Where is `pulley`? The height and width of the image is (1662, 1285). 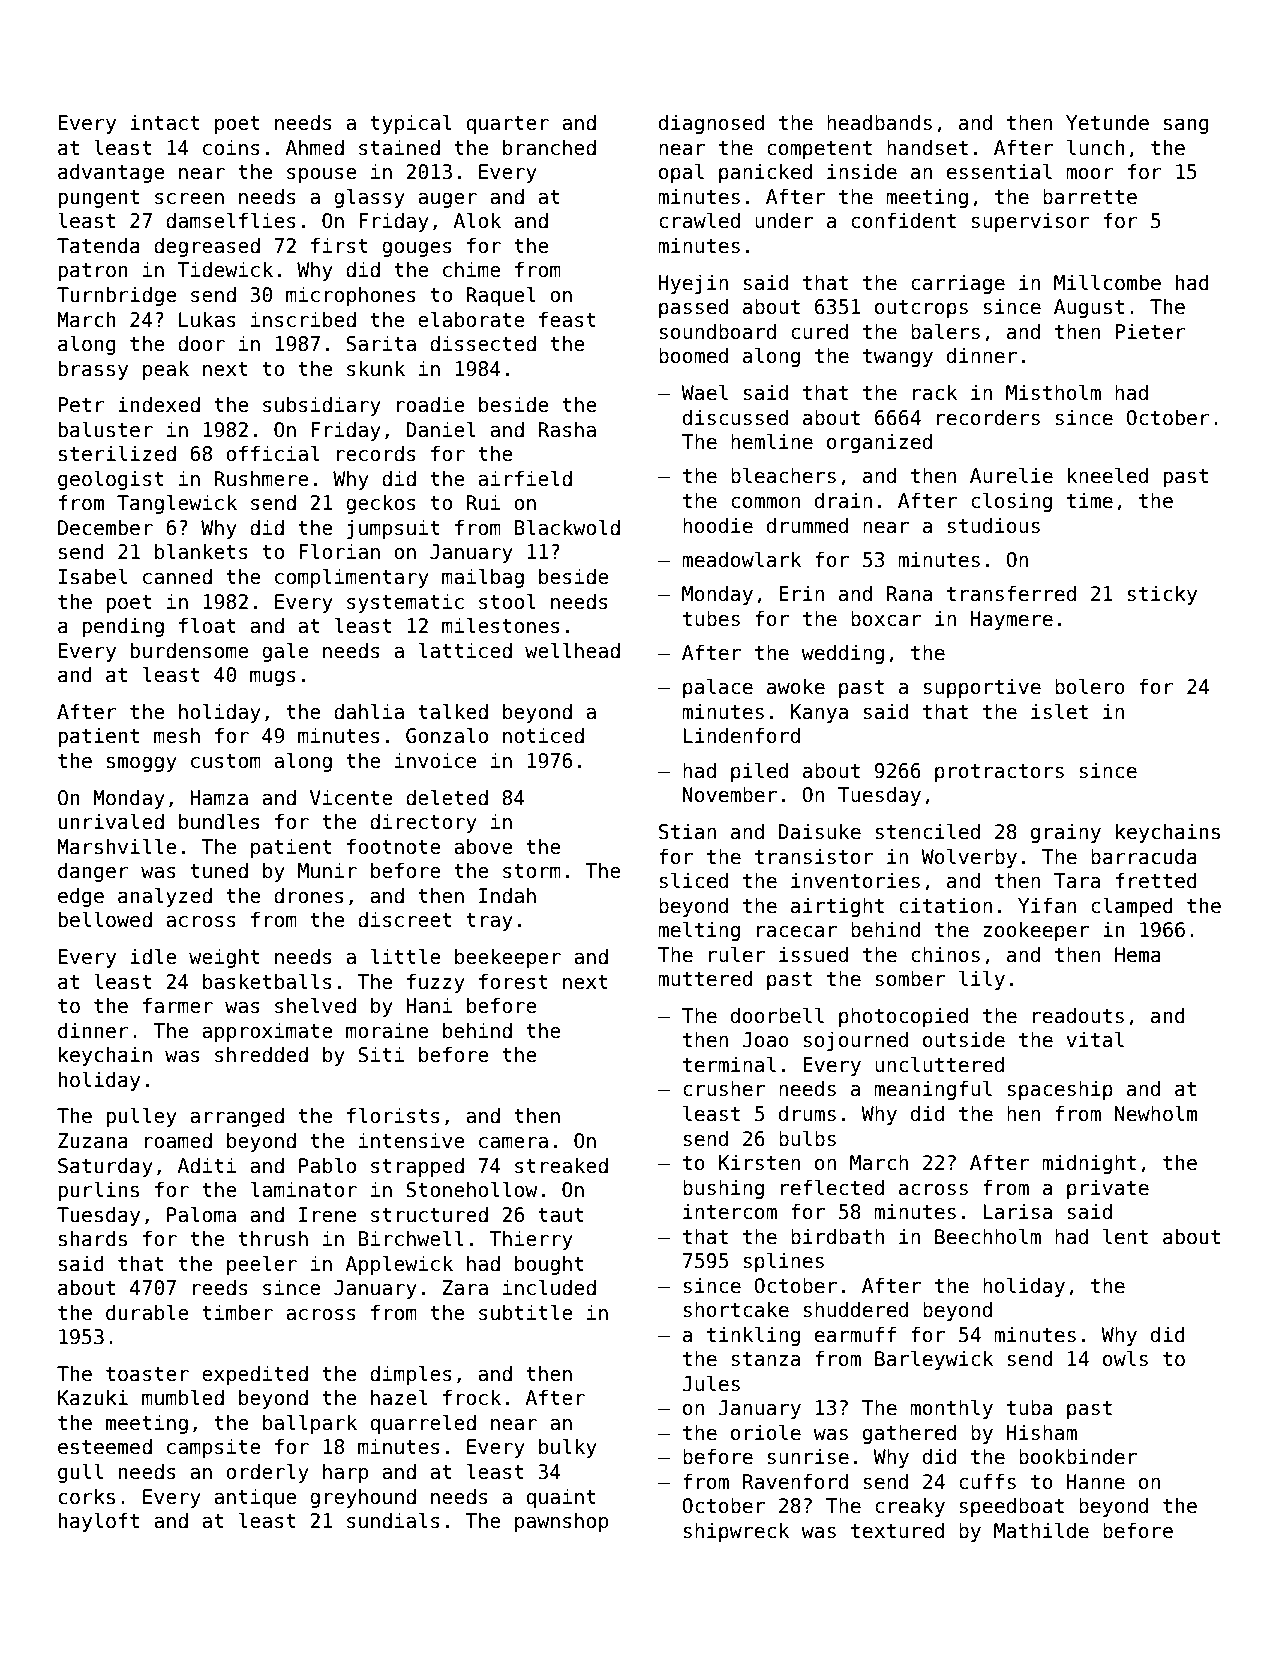 pulley is located at coordinates (141, 1117).
